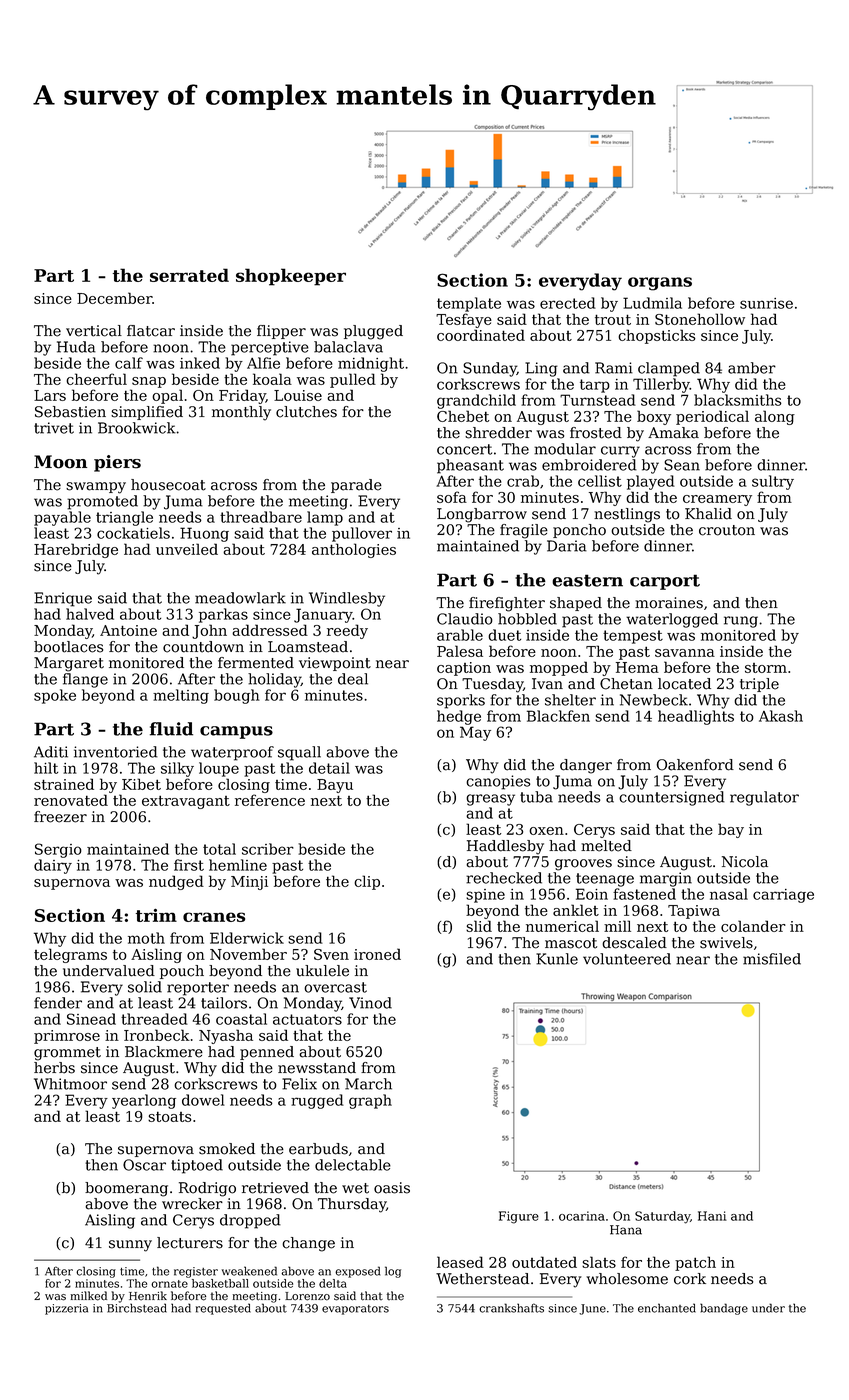 The width and height of the screenshot is (849, 1400). Describe the element at coordinates (137, 1308) in the screenshot. I see `Birchstead` at that location.
